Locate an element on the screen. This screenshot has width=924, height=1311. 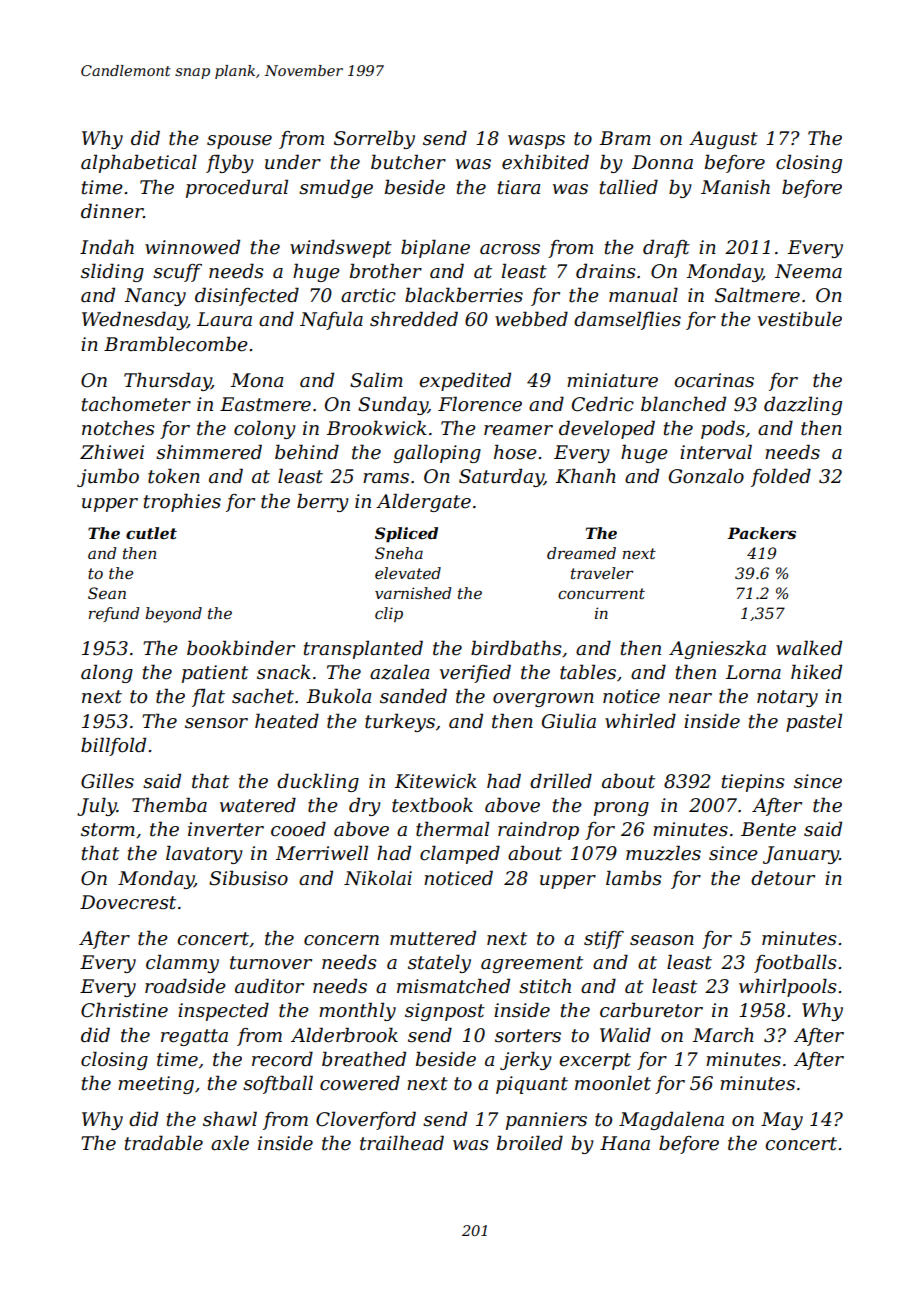
Magdalena is located at coordinates (671, 1120).
